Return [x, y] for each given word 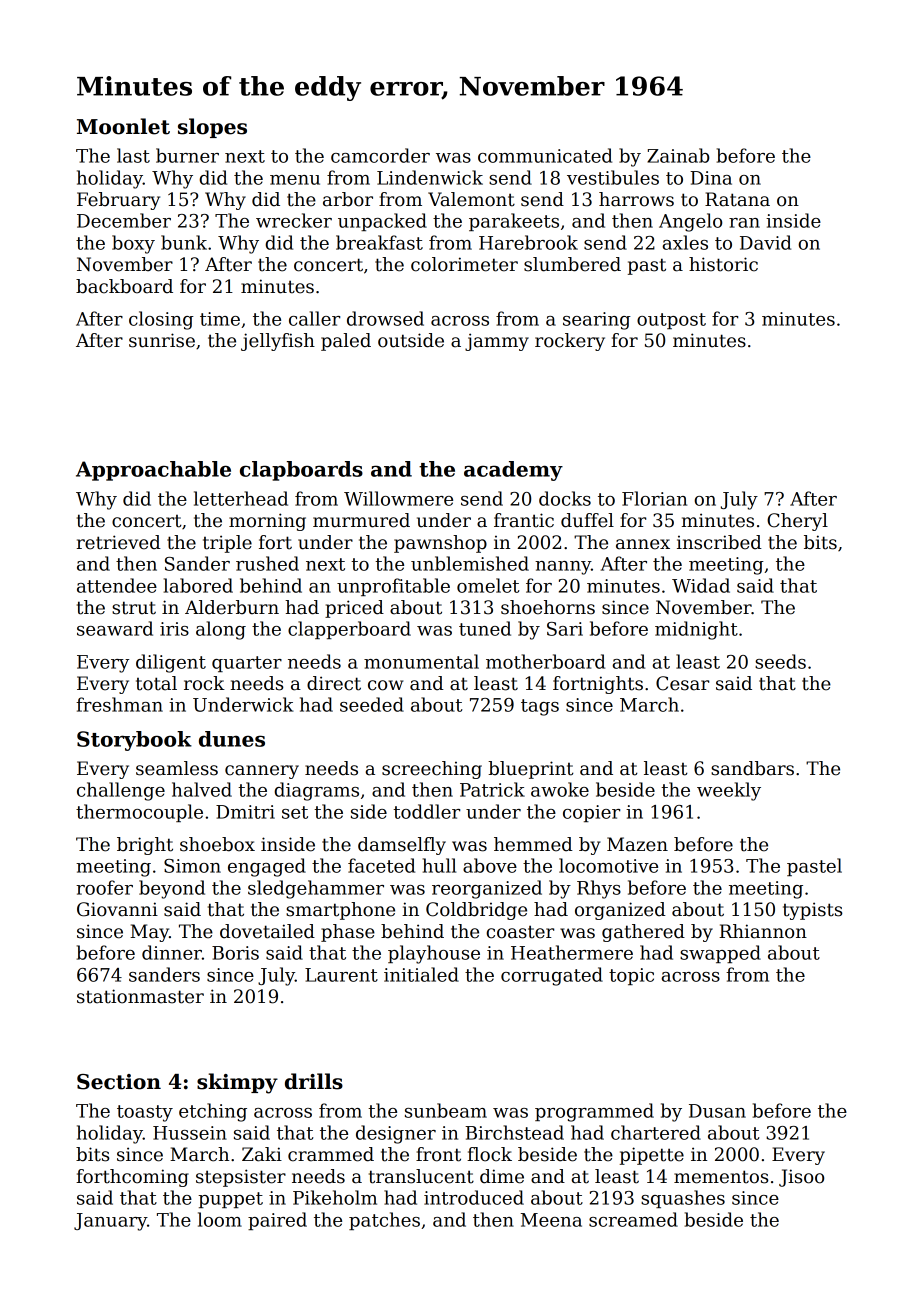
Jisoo [801, 1178]
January [110, 1222]
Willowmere [398, 498]
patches [384, 1221]
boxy [133, 244]
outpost [671, 321]
